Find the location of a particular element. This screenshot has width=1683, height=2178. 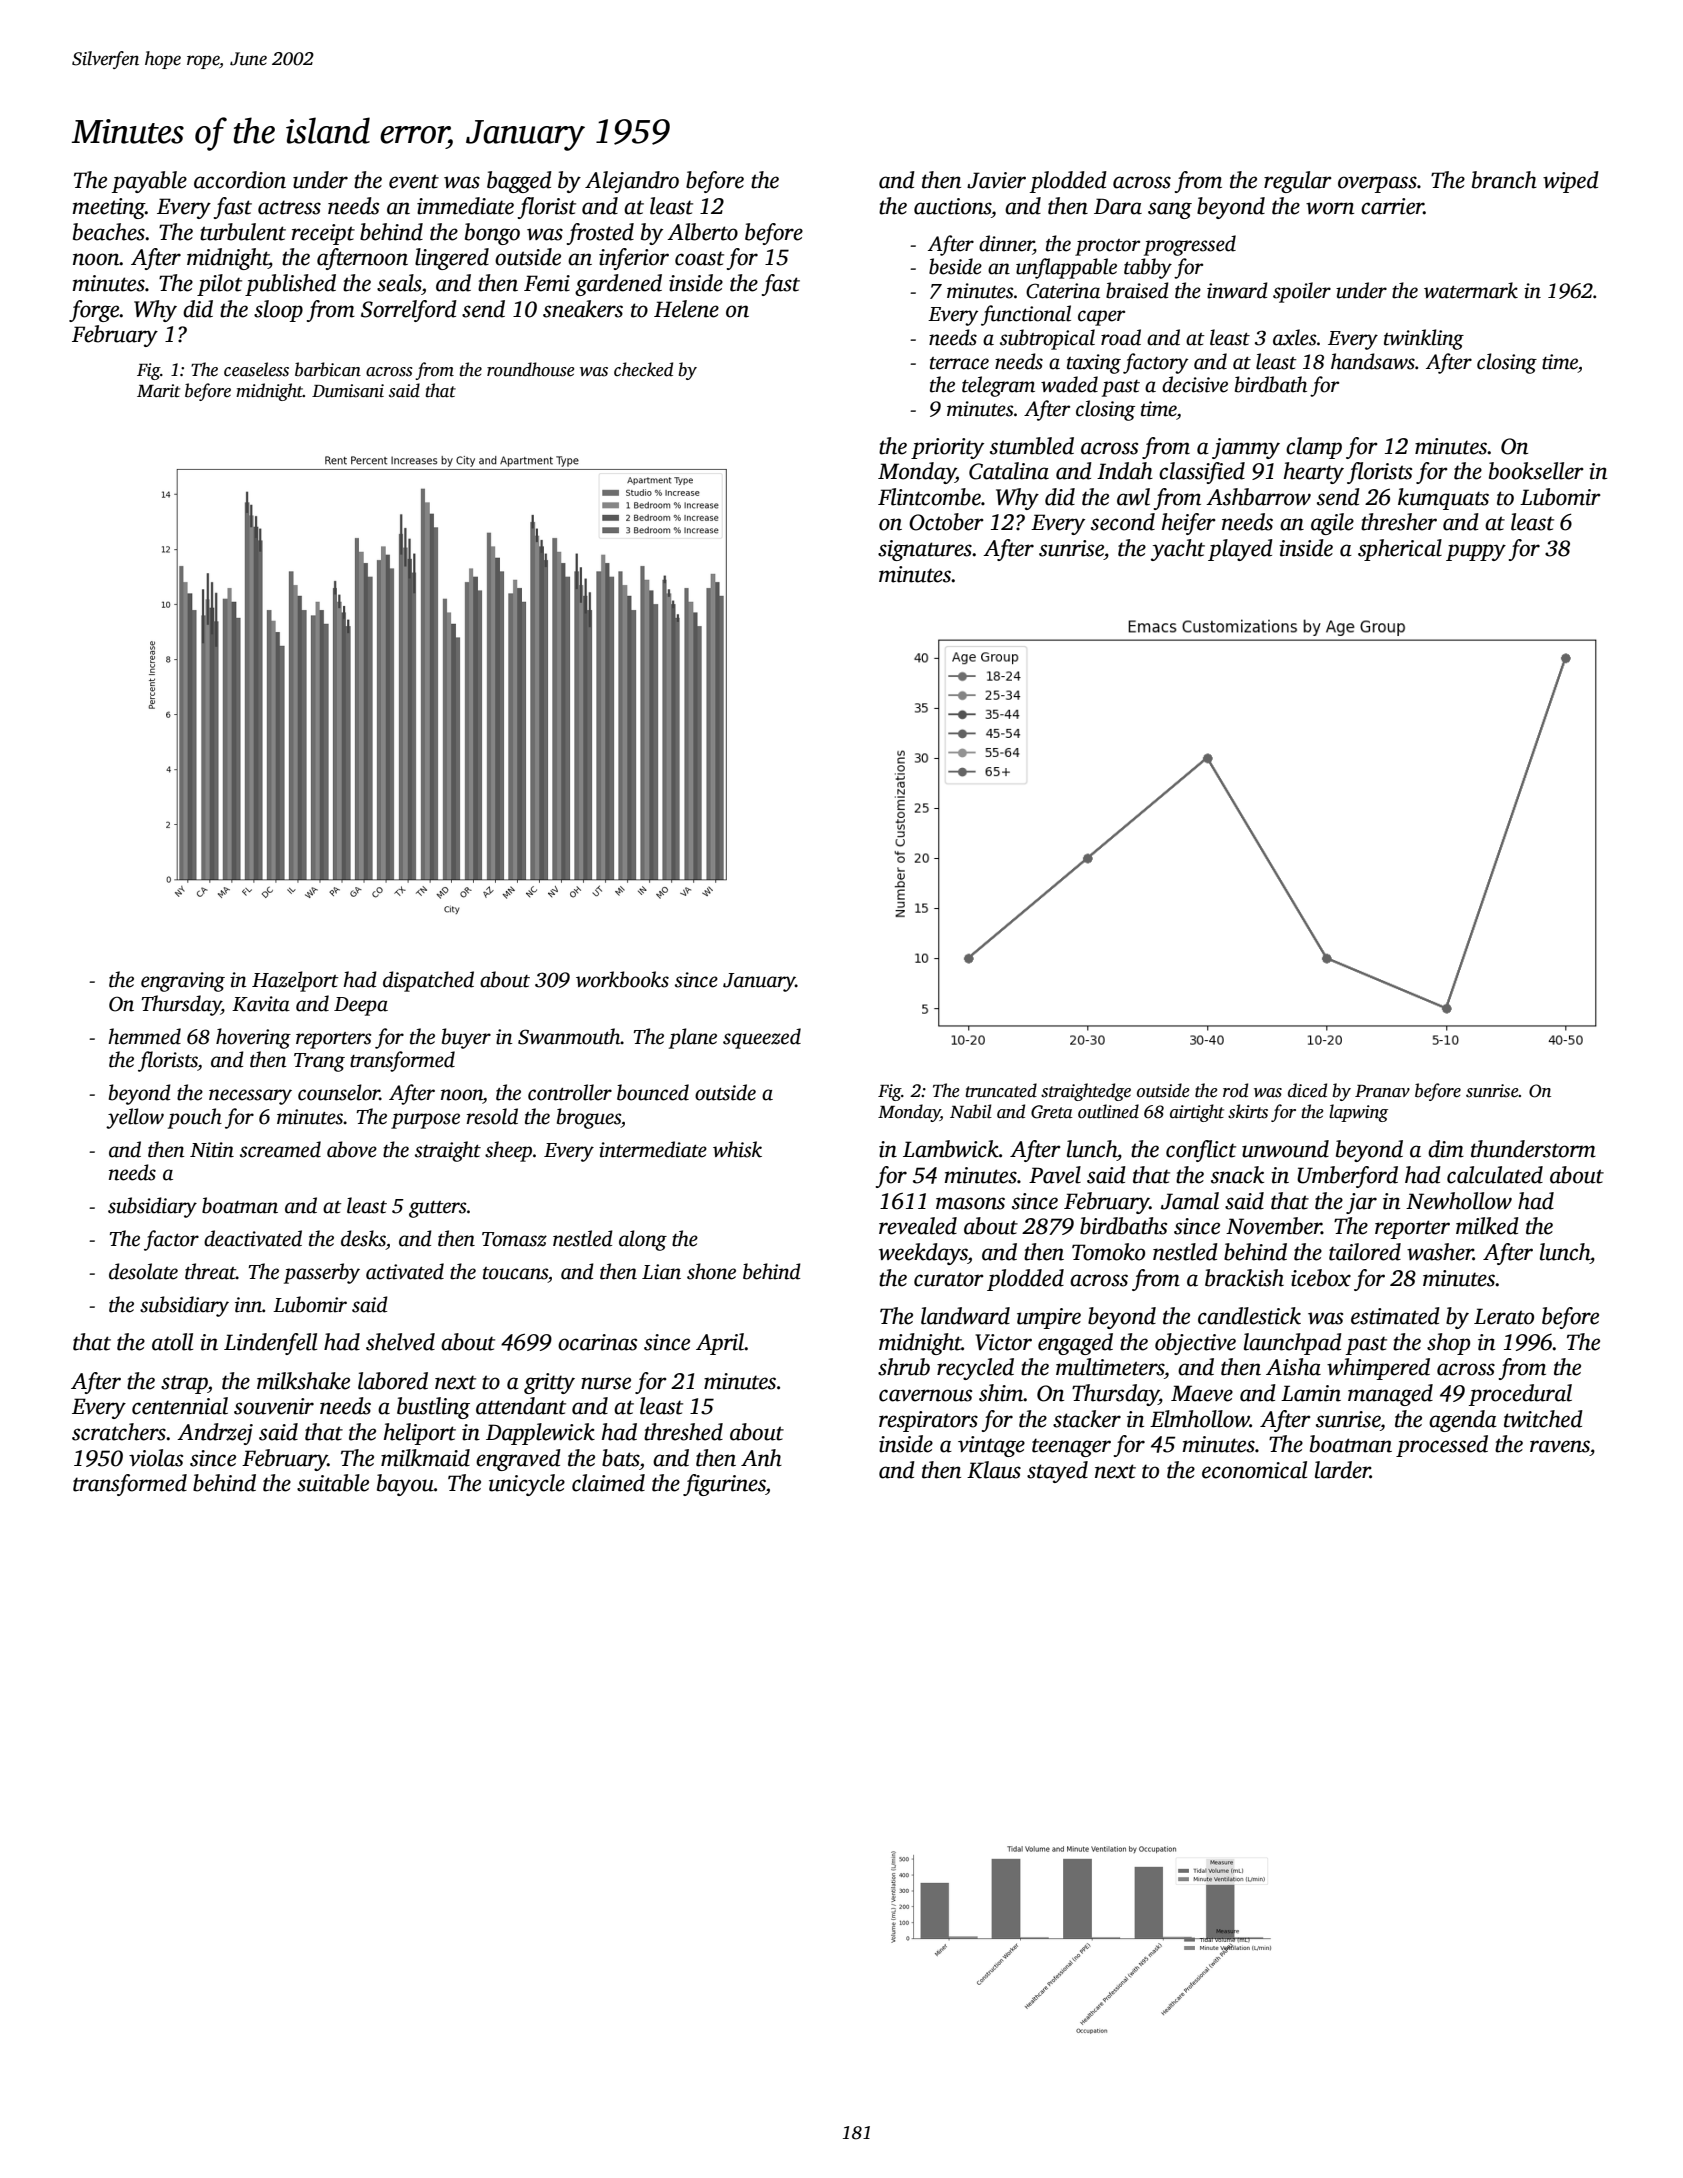

Flintcombe is located at coordinates (929, 497).
